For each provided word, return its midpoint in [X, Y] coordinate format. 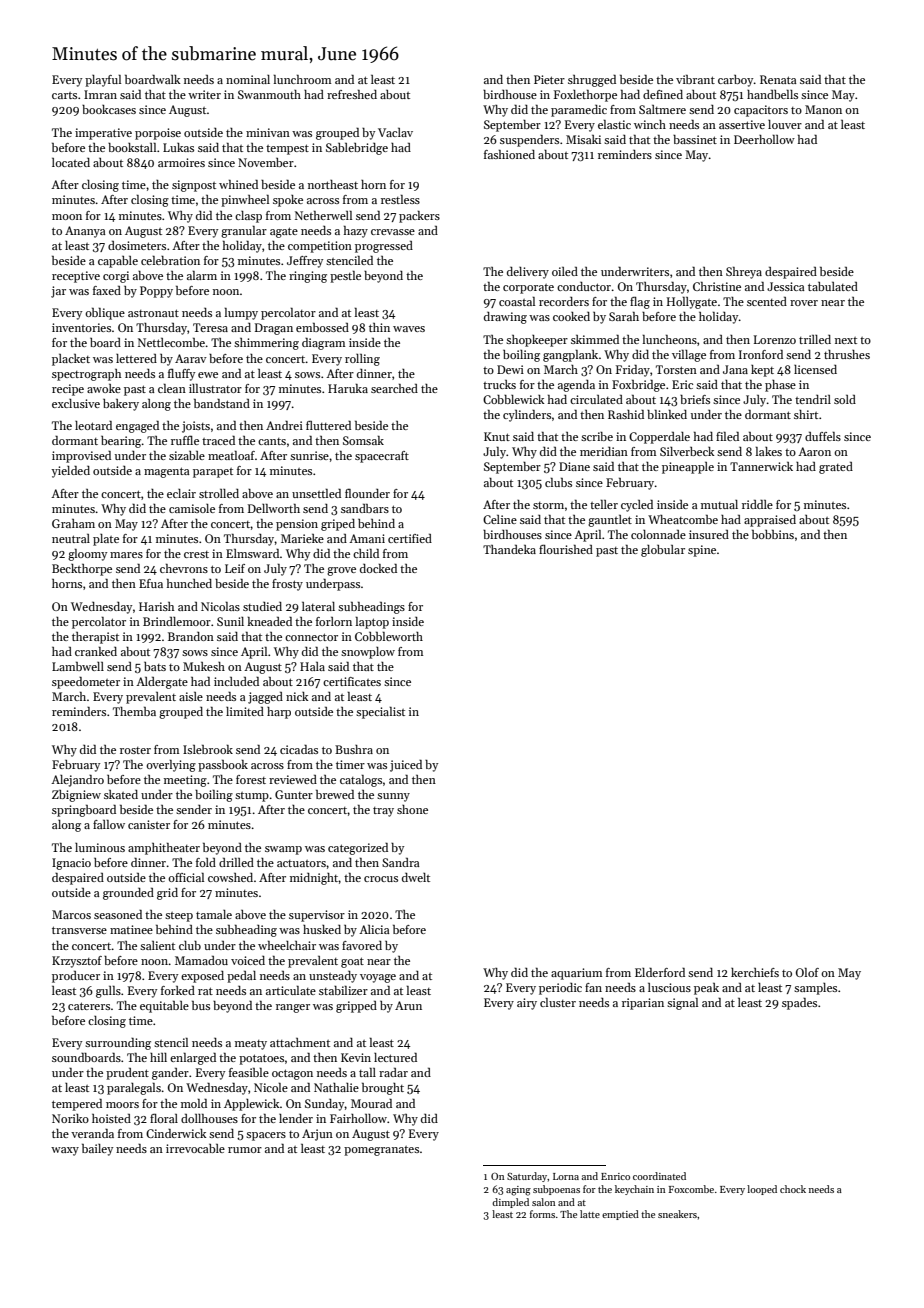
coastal [517, 301]
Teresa [210, 327]
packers [419, 217]
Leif [235, 568]
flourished [566, 549]
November [266, 162]
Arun [408, 1005]
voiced [248, 960]
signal [682, 1004]
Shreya [744, 273]
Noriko [70, 1118]
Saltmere [662, 109]
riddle [757, 504]
